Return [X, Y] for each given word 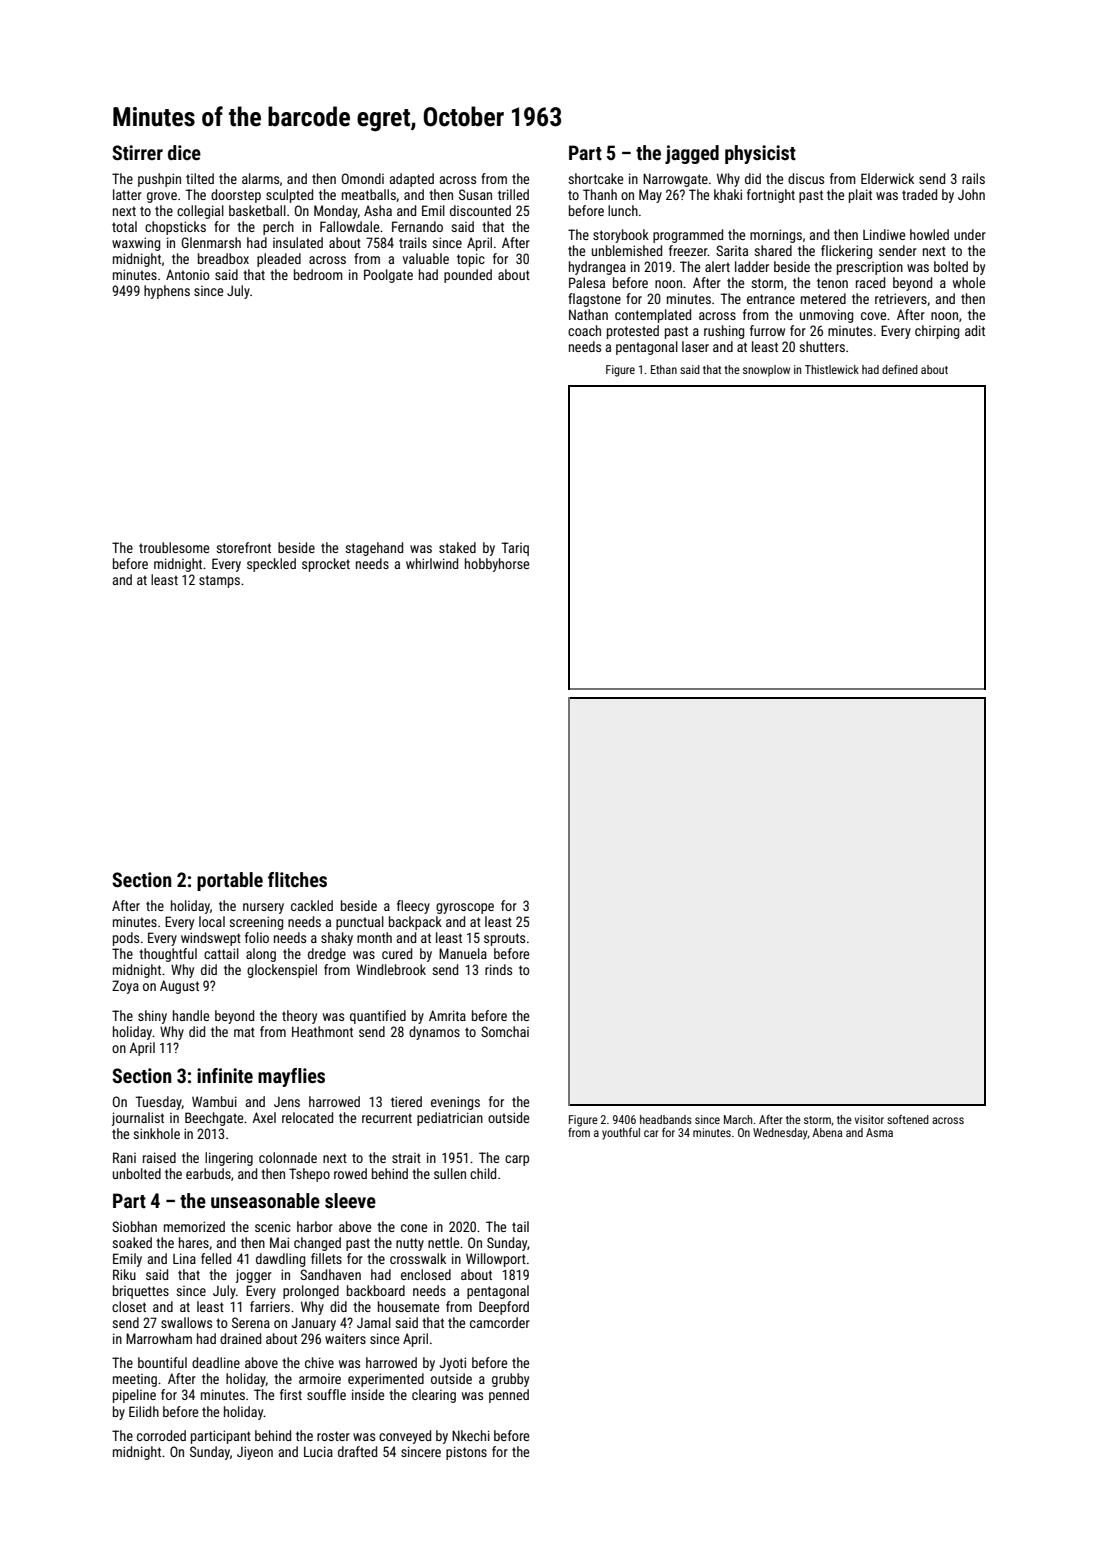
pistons [466, 1453]
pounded [468, 276]
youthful [621, 1134]
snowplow [766, 371]
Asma [879, 1132]
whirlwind [432, 563]
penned [509, 1396]
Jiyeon [255, 1453]
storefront [243, 547]
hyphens [167, 292]
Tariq [515, 549]
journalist [138, 1119]
